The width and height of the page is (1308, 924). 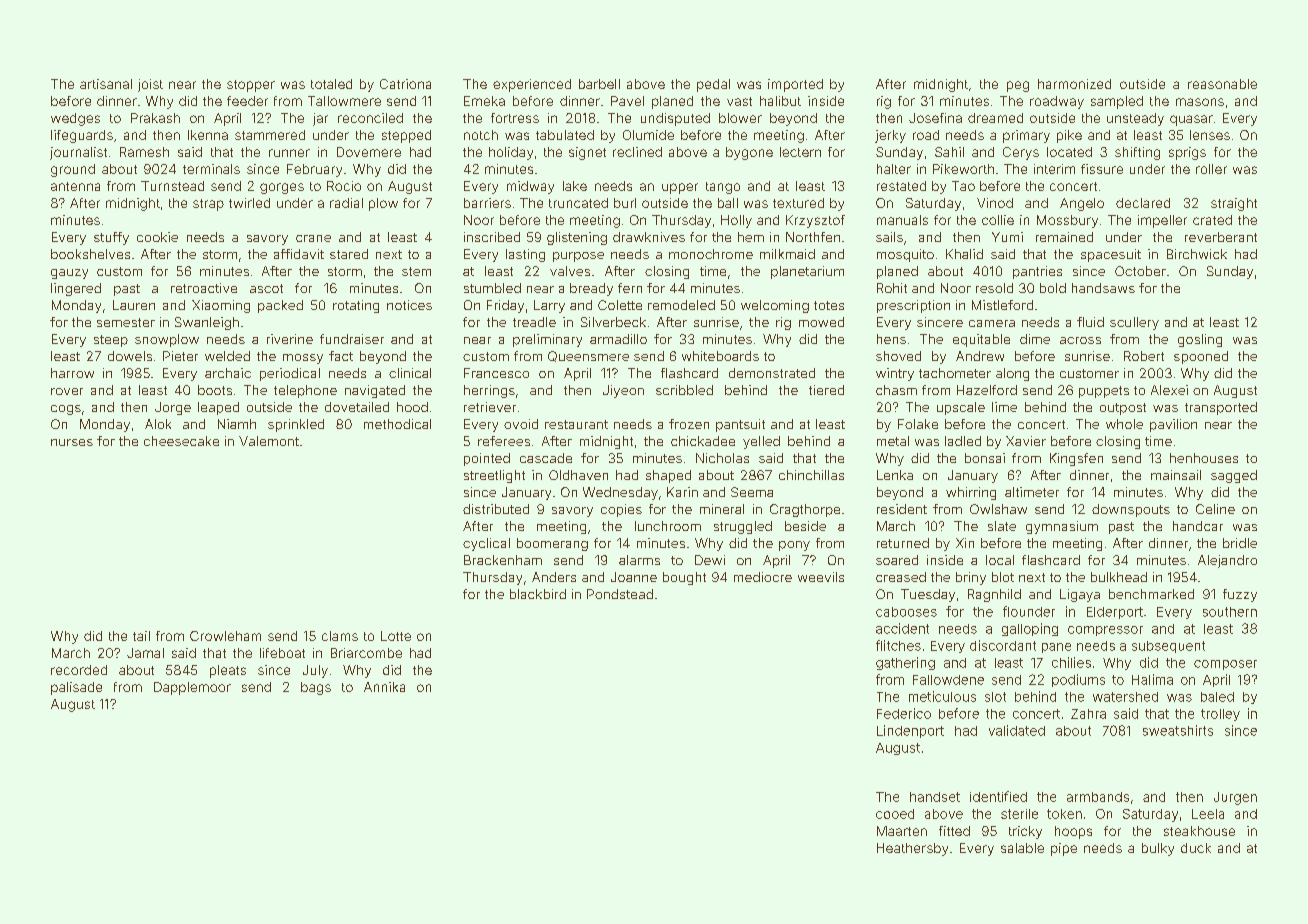 I want to click on Ragnhild, so click(x=994, y=595).
